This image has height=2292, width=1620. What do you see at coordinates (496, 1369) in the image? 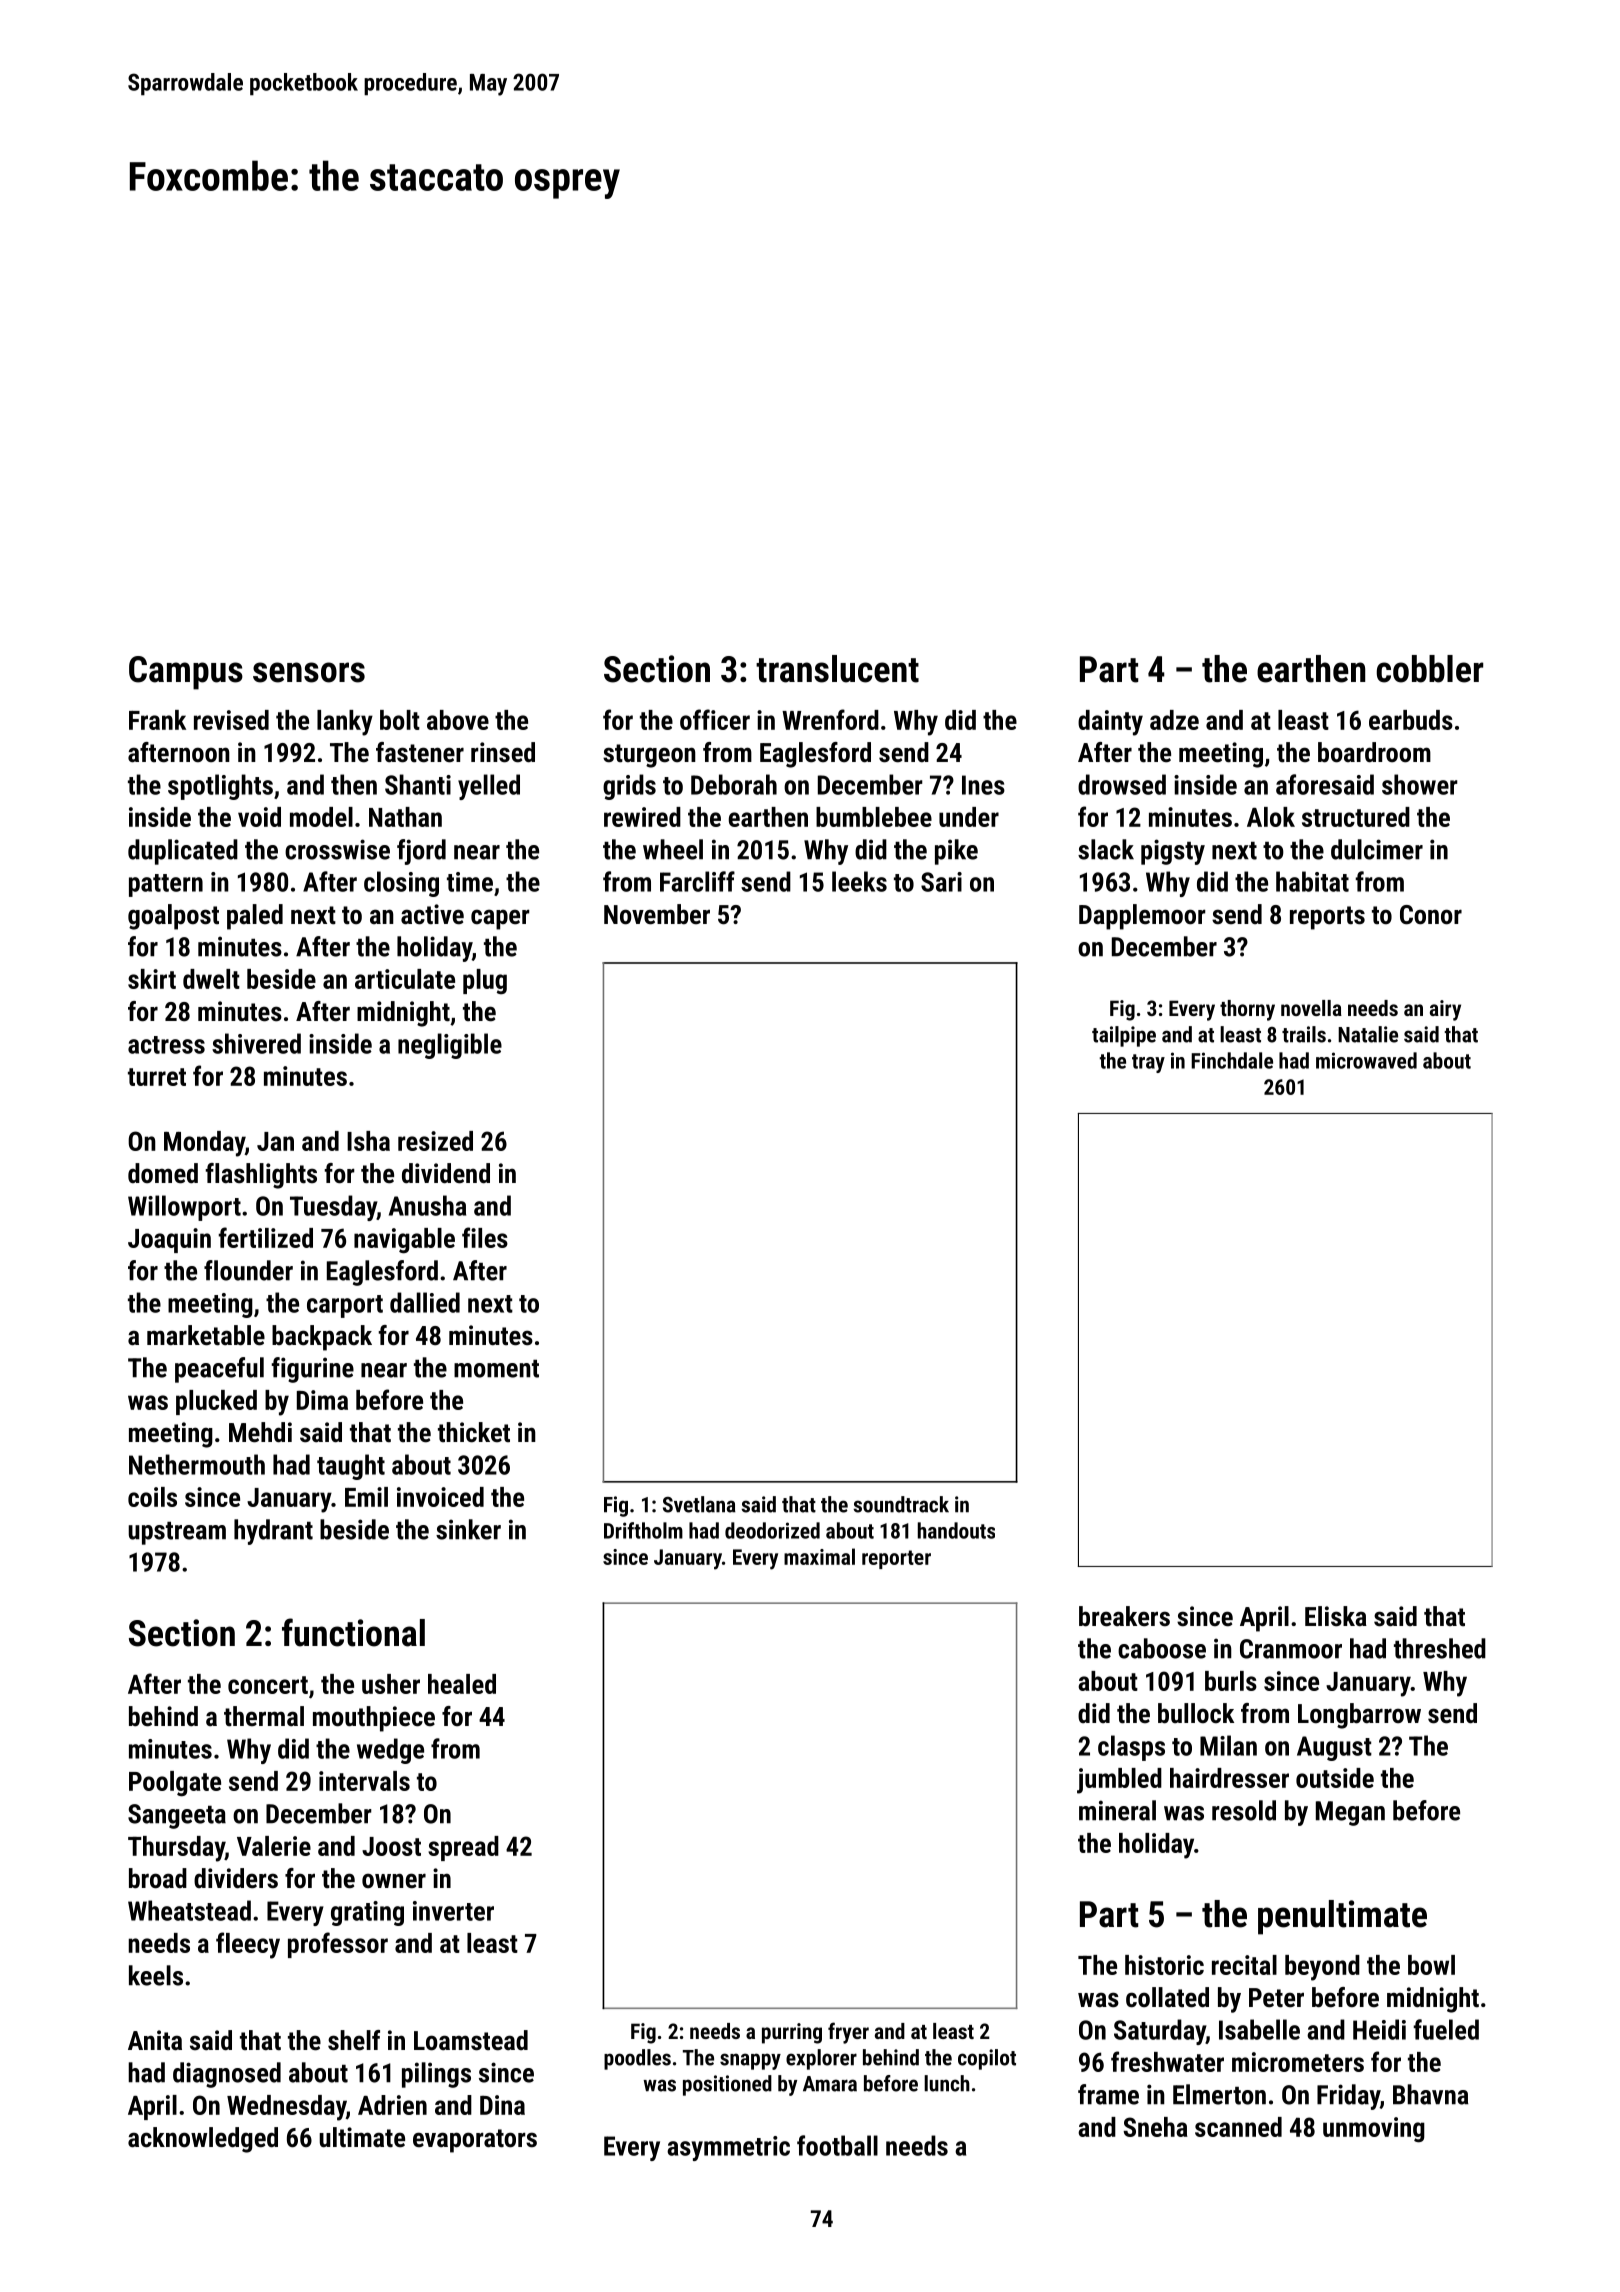
I see `moment` at bounding box center [496, 1369].
